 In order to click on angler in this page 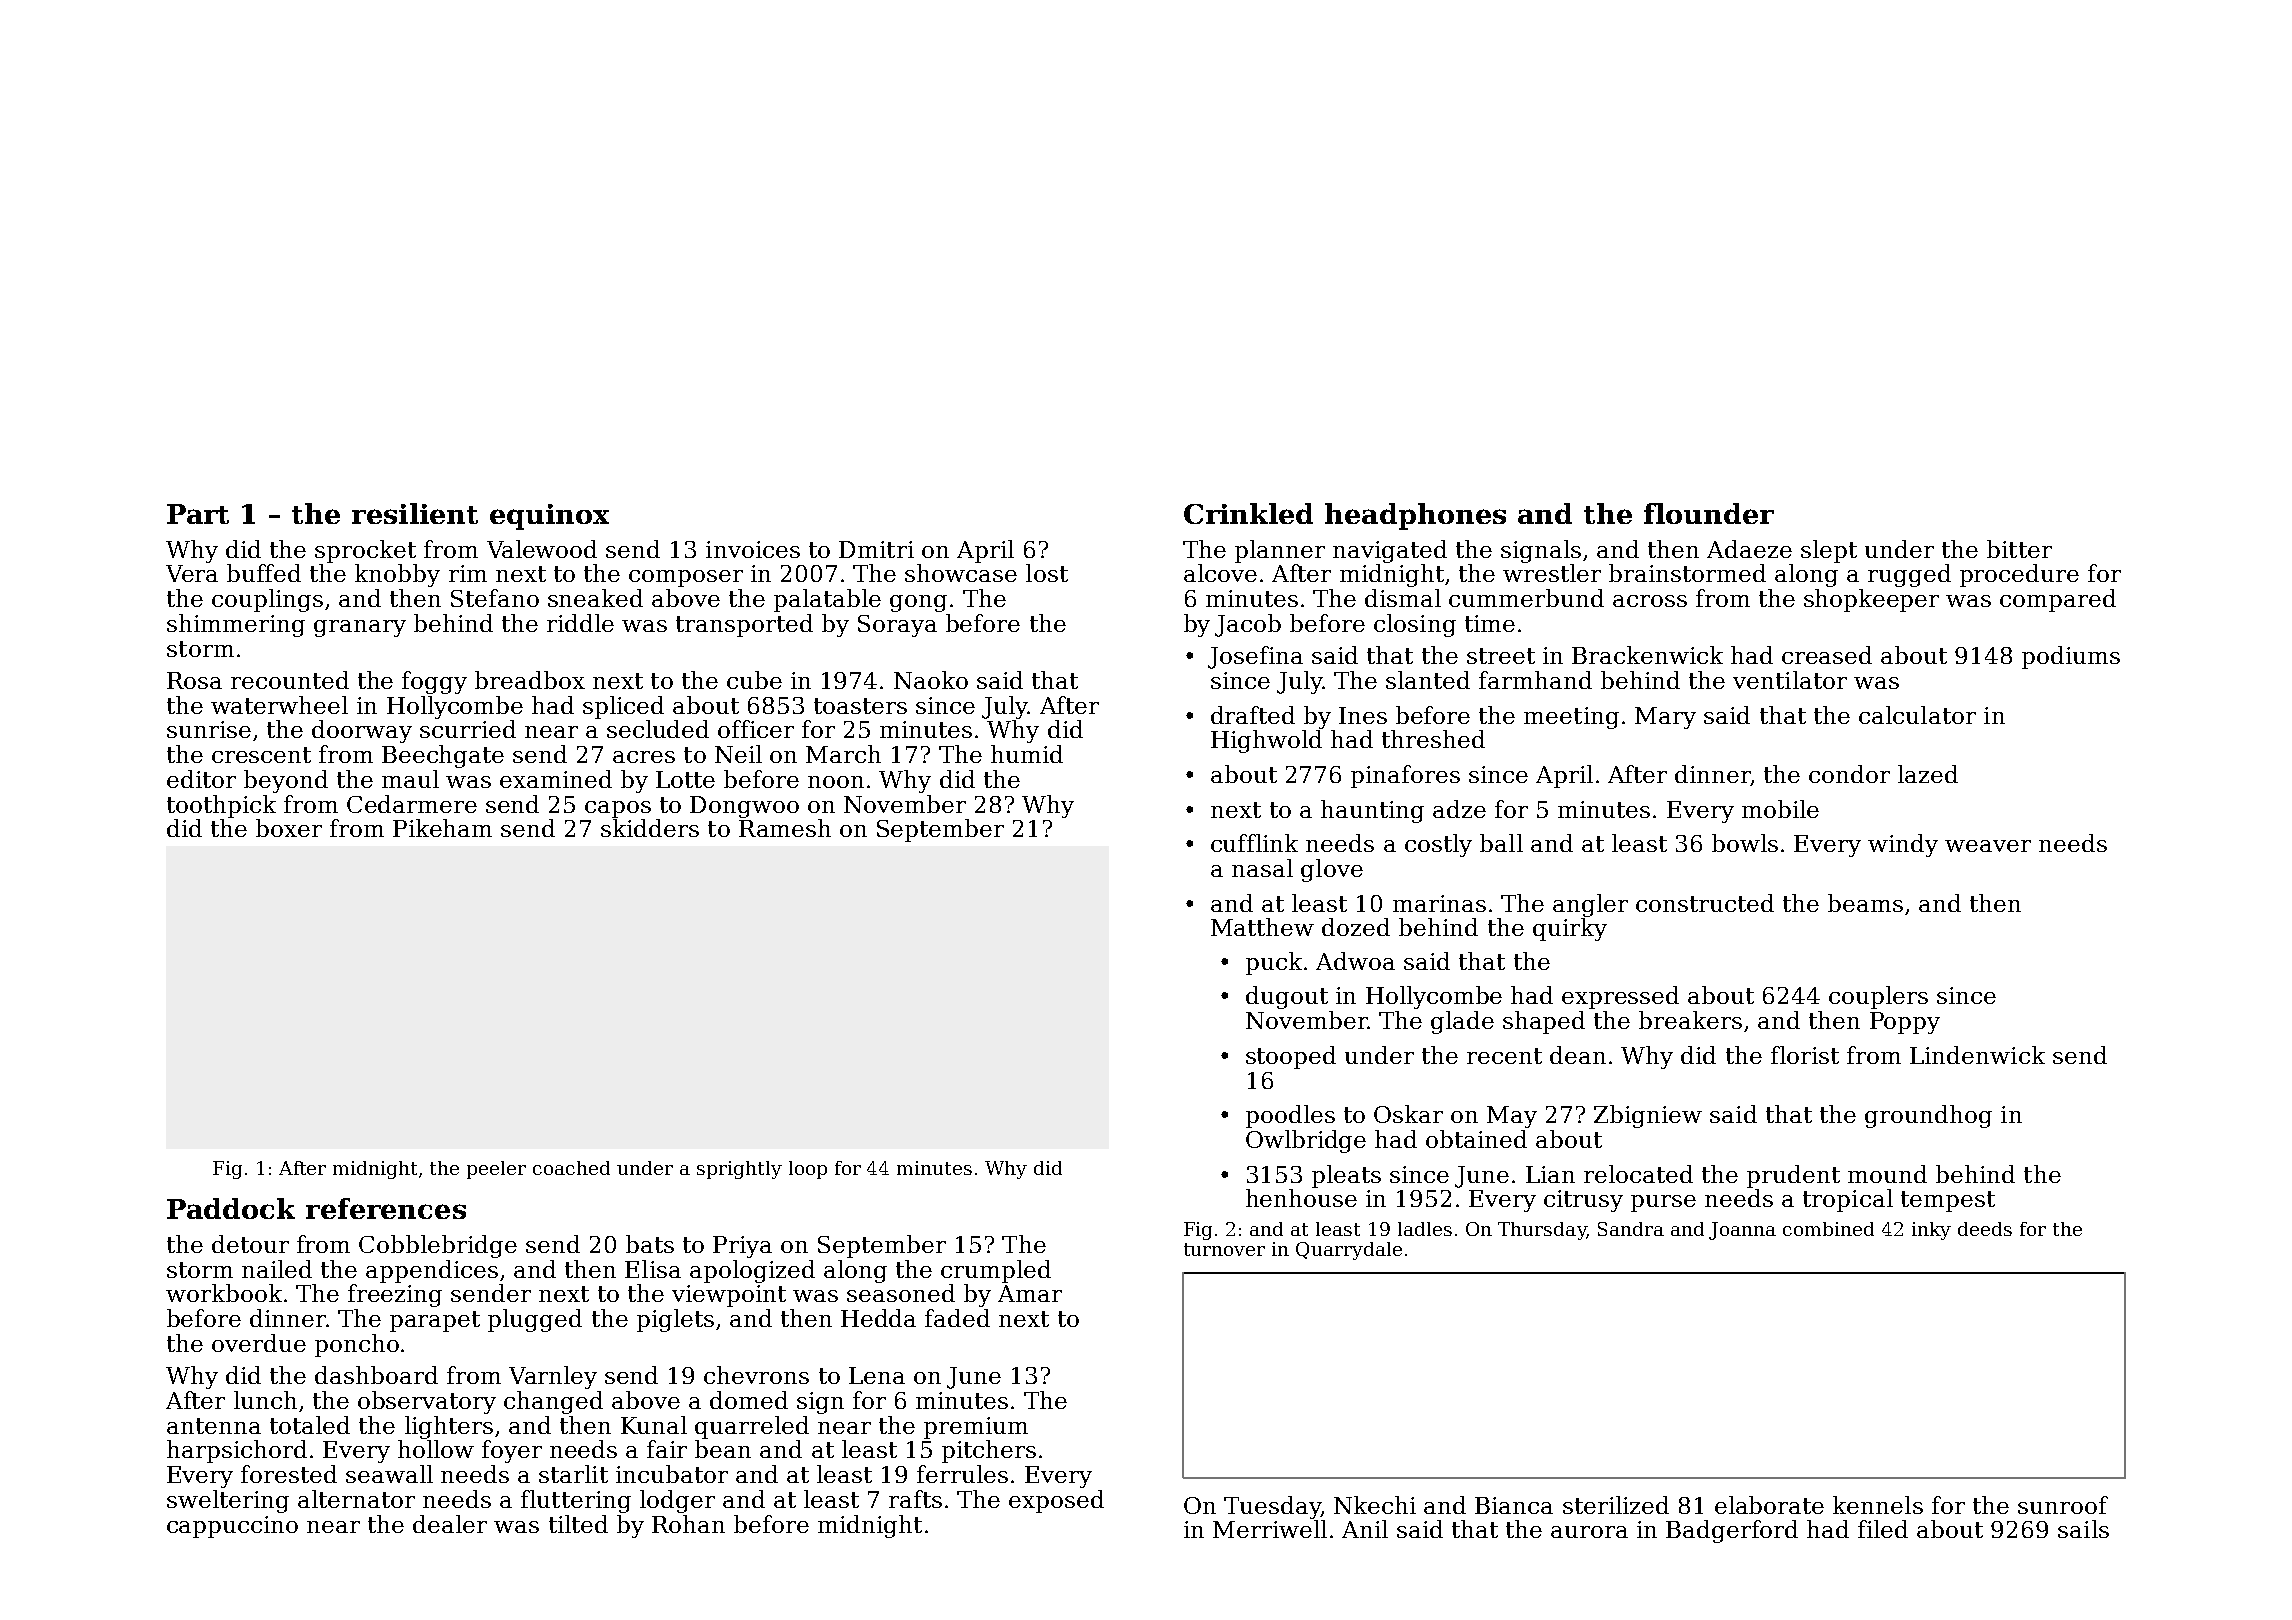, I will do `click(1590, 905)`.
